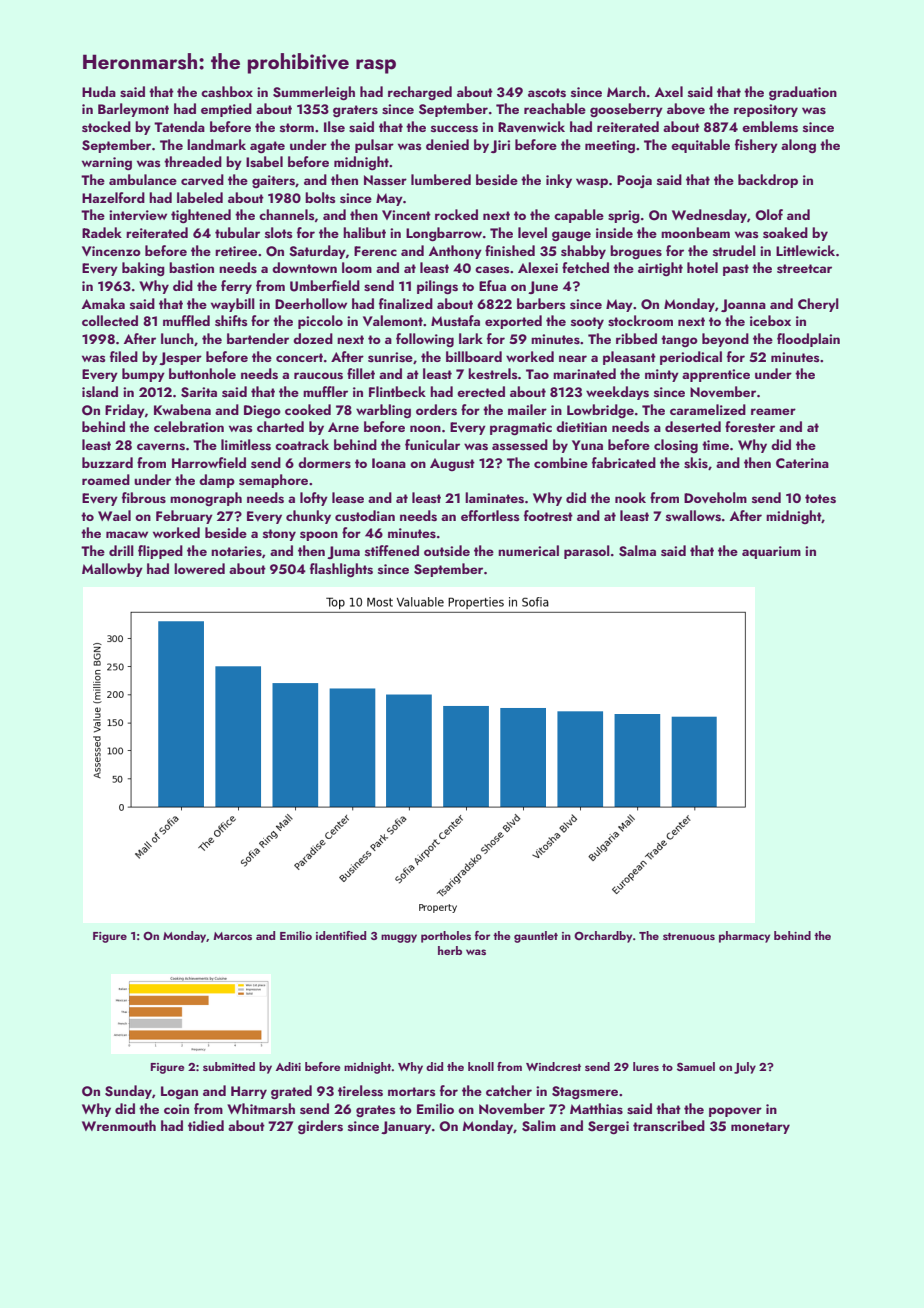 The image size is (924, 1308). I want to click on Vincenzo, so click(111, 251).
